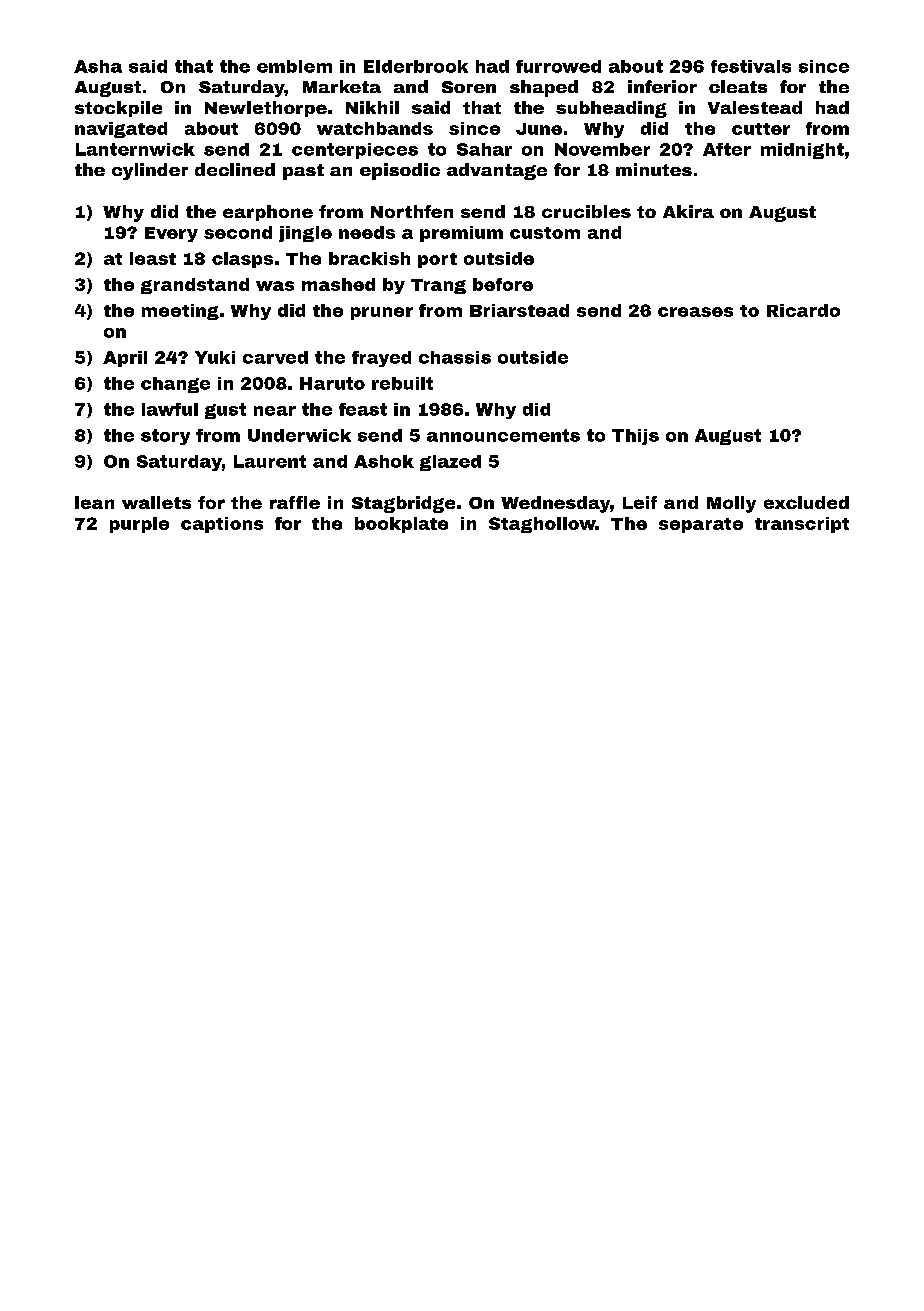 The image size is (924, 1311). What do you see at coordinates (369, 258) in the page?
I see `brackish` at bounding box center [369, 258].
